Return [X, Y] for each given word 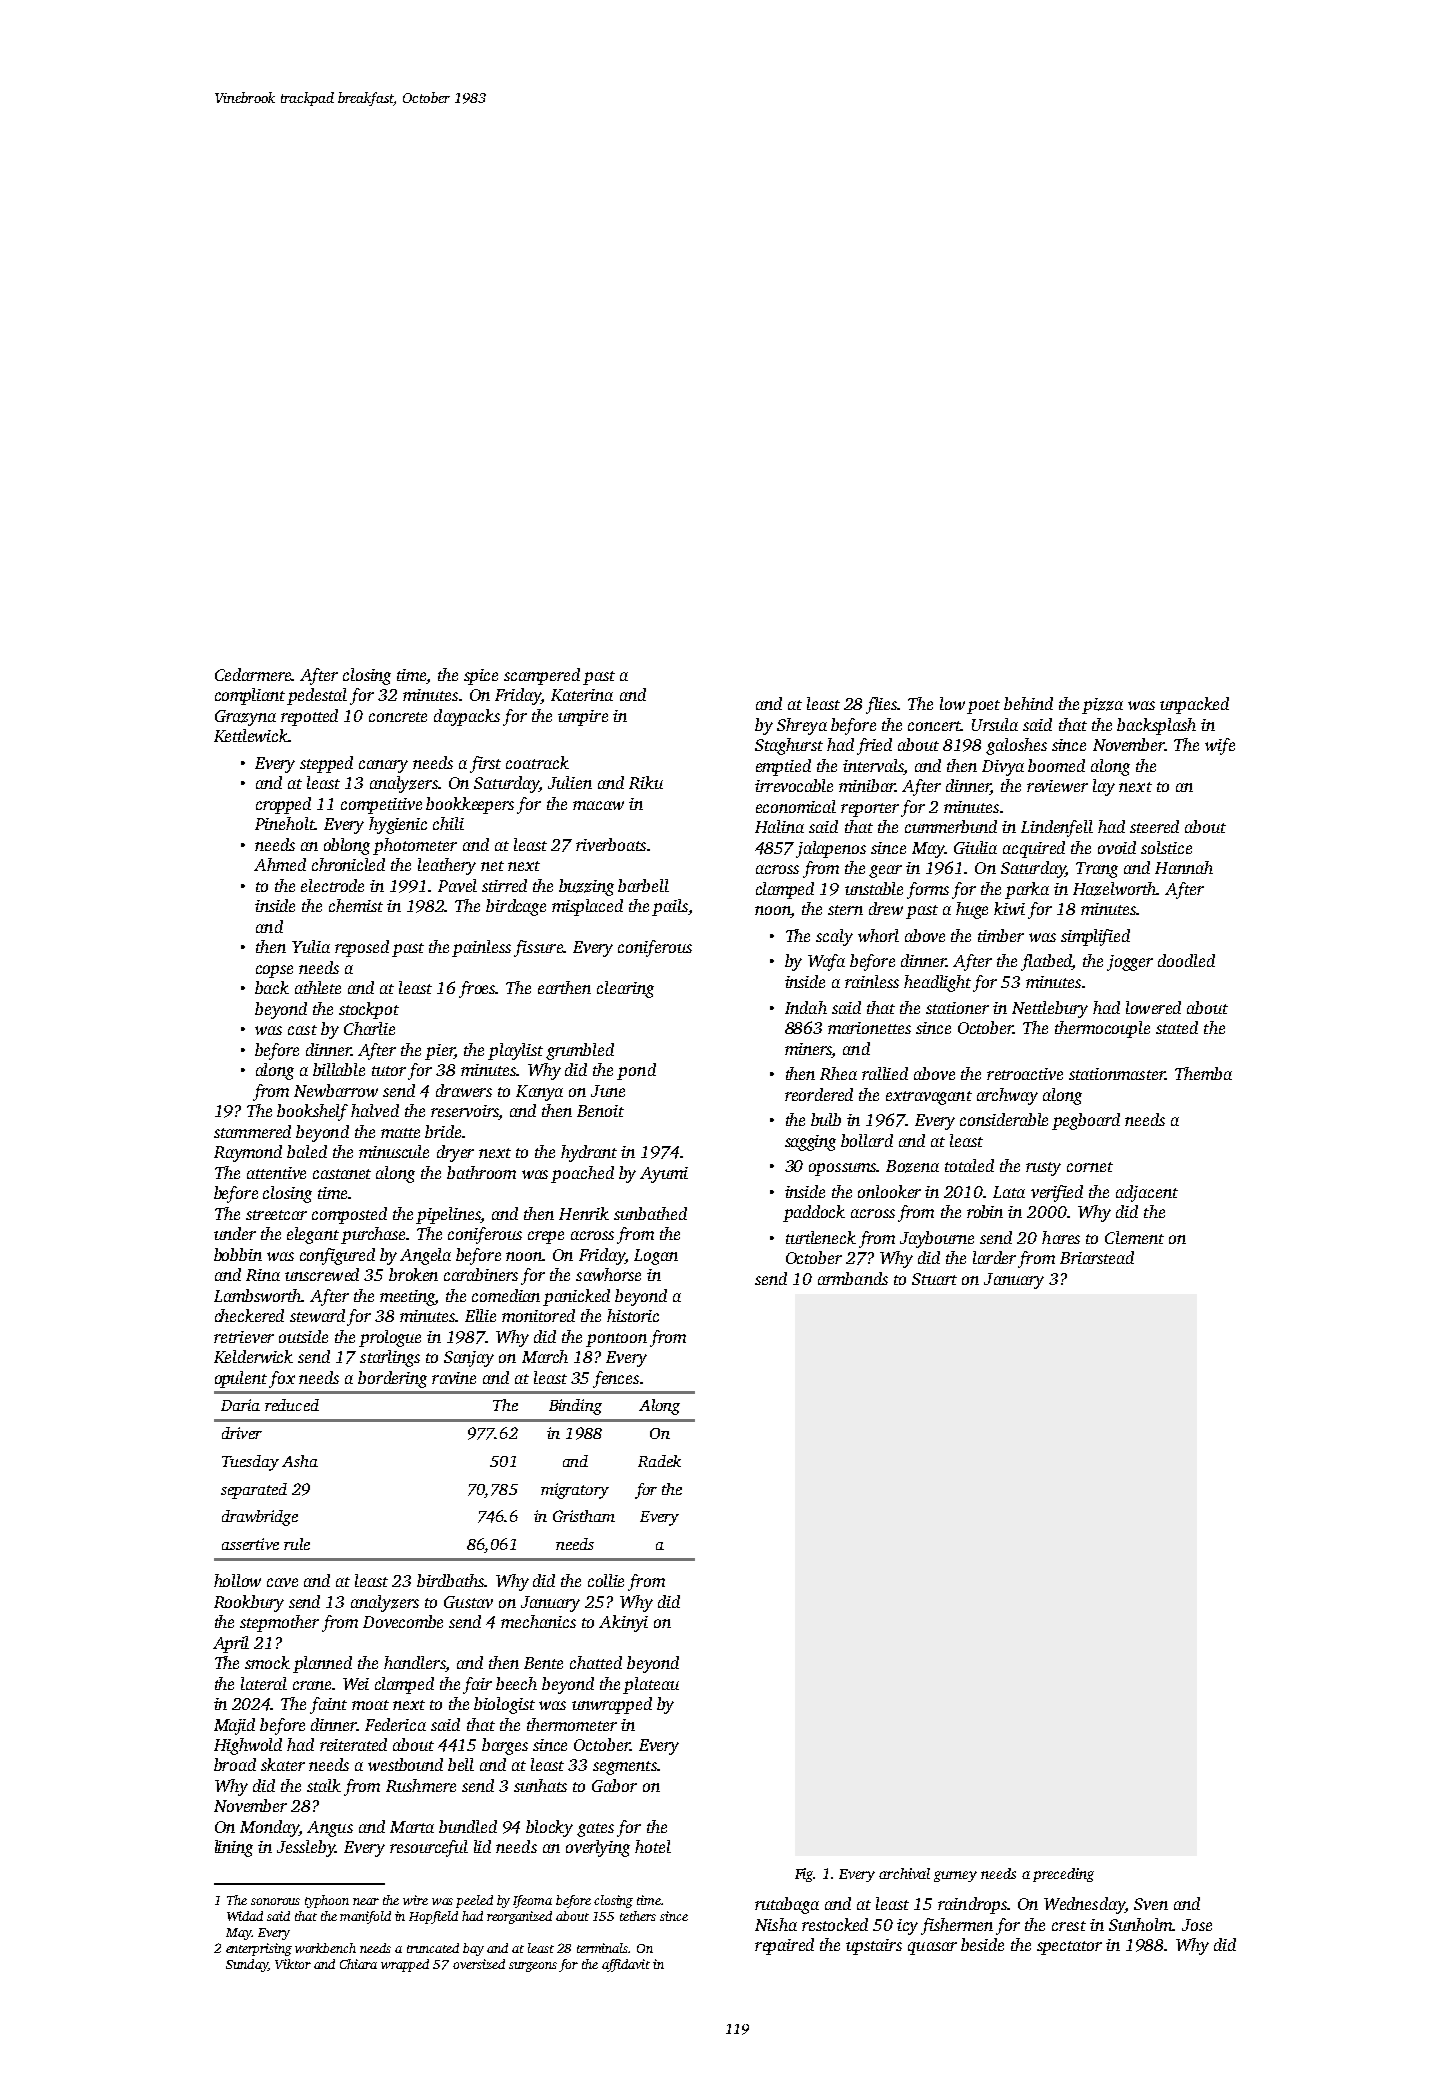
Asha [300, 1461]
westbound [405, 1764]
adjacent [1147, 1193]
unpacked [1194, 705]
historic [633, 1315]
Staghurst [789, 746]
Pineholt [285, 823]
